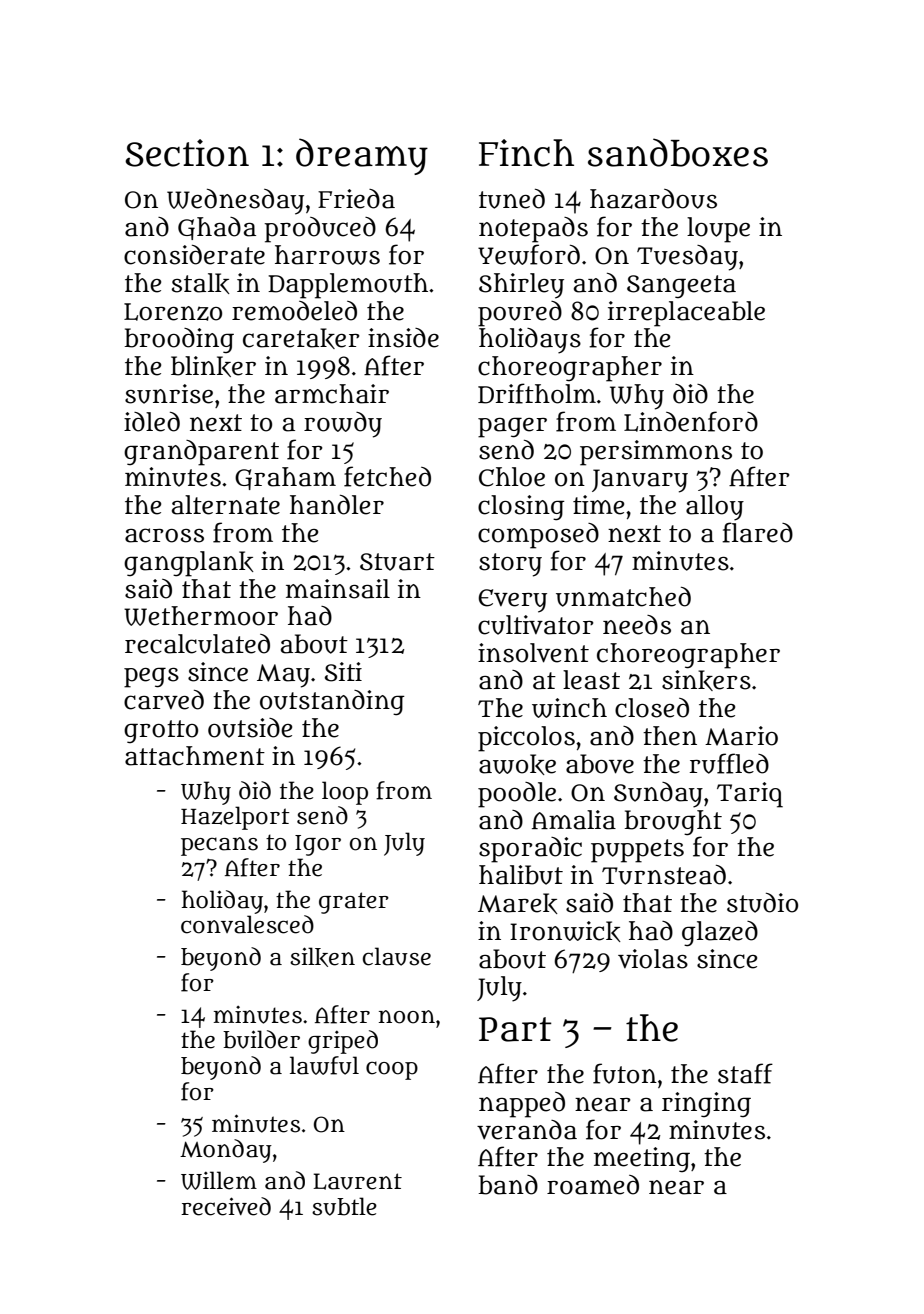 The image size is (924, 1314). What do you see at coordinates (201, 453) in the image?
I see `grandparent` at bounding box center [201, 453].
